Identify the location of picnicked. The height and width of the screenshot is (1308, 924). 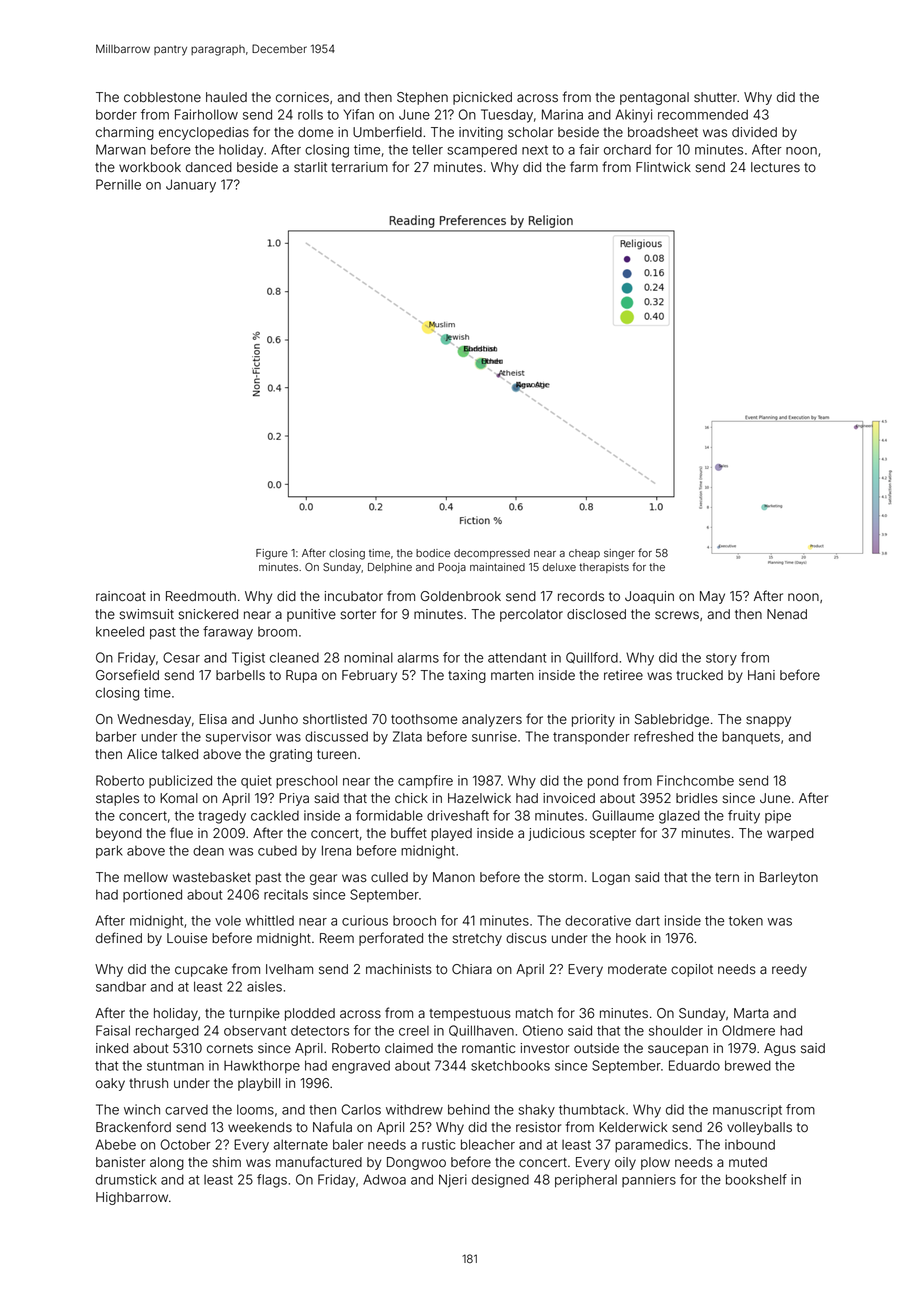
(482, 98).
